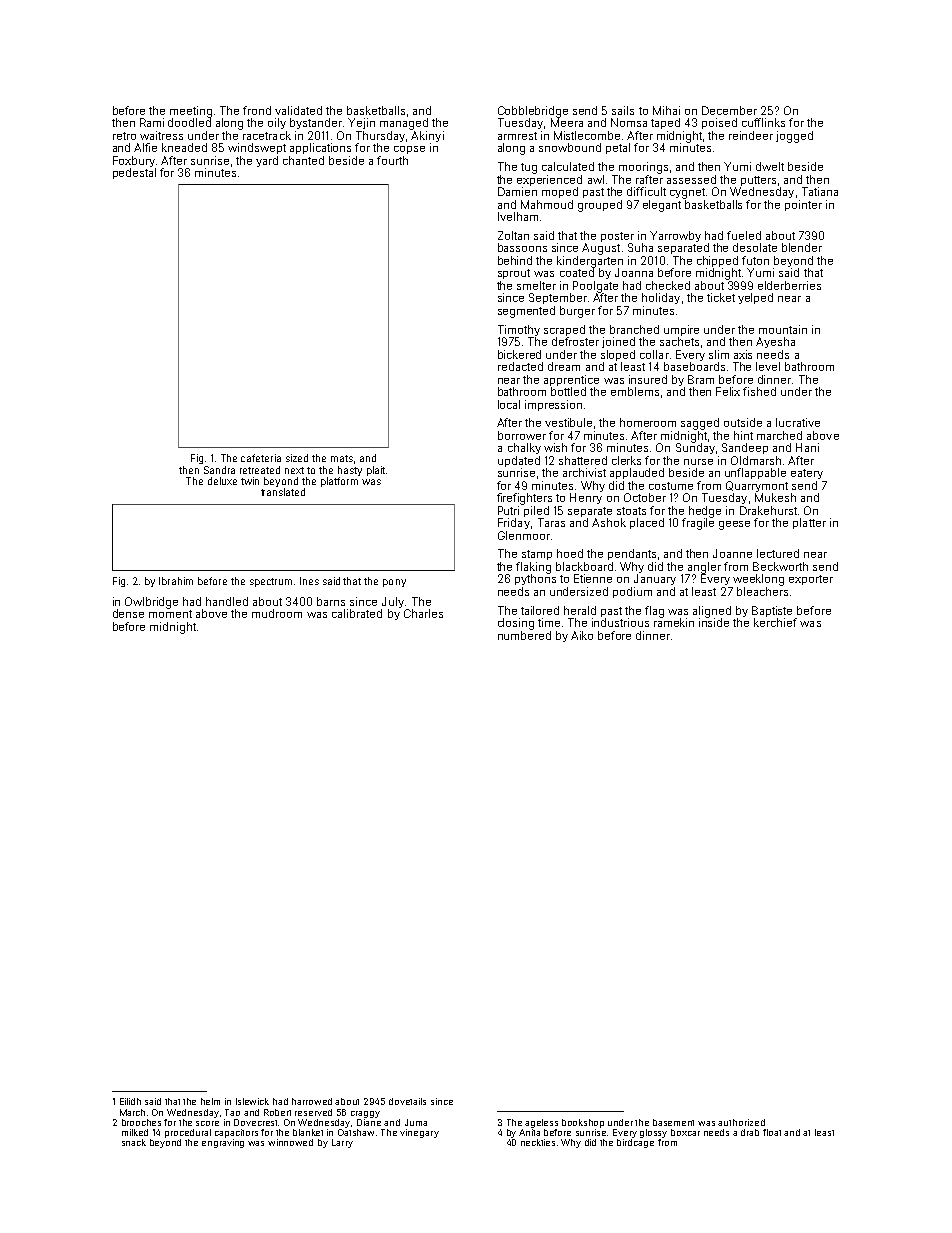 The height and width of the image is (1233, 952). What do you see at coordinates (533, 112) in the image?
I see `Cobblebridge` at bounding box center [533, 112].
